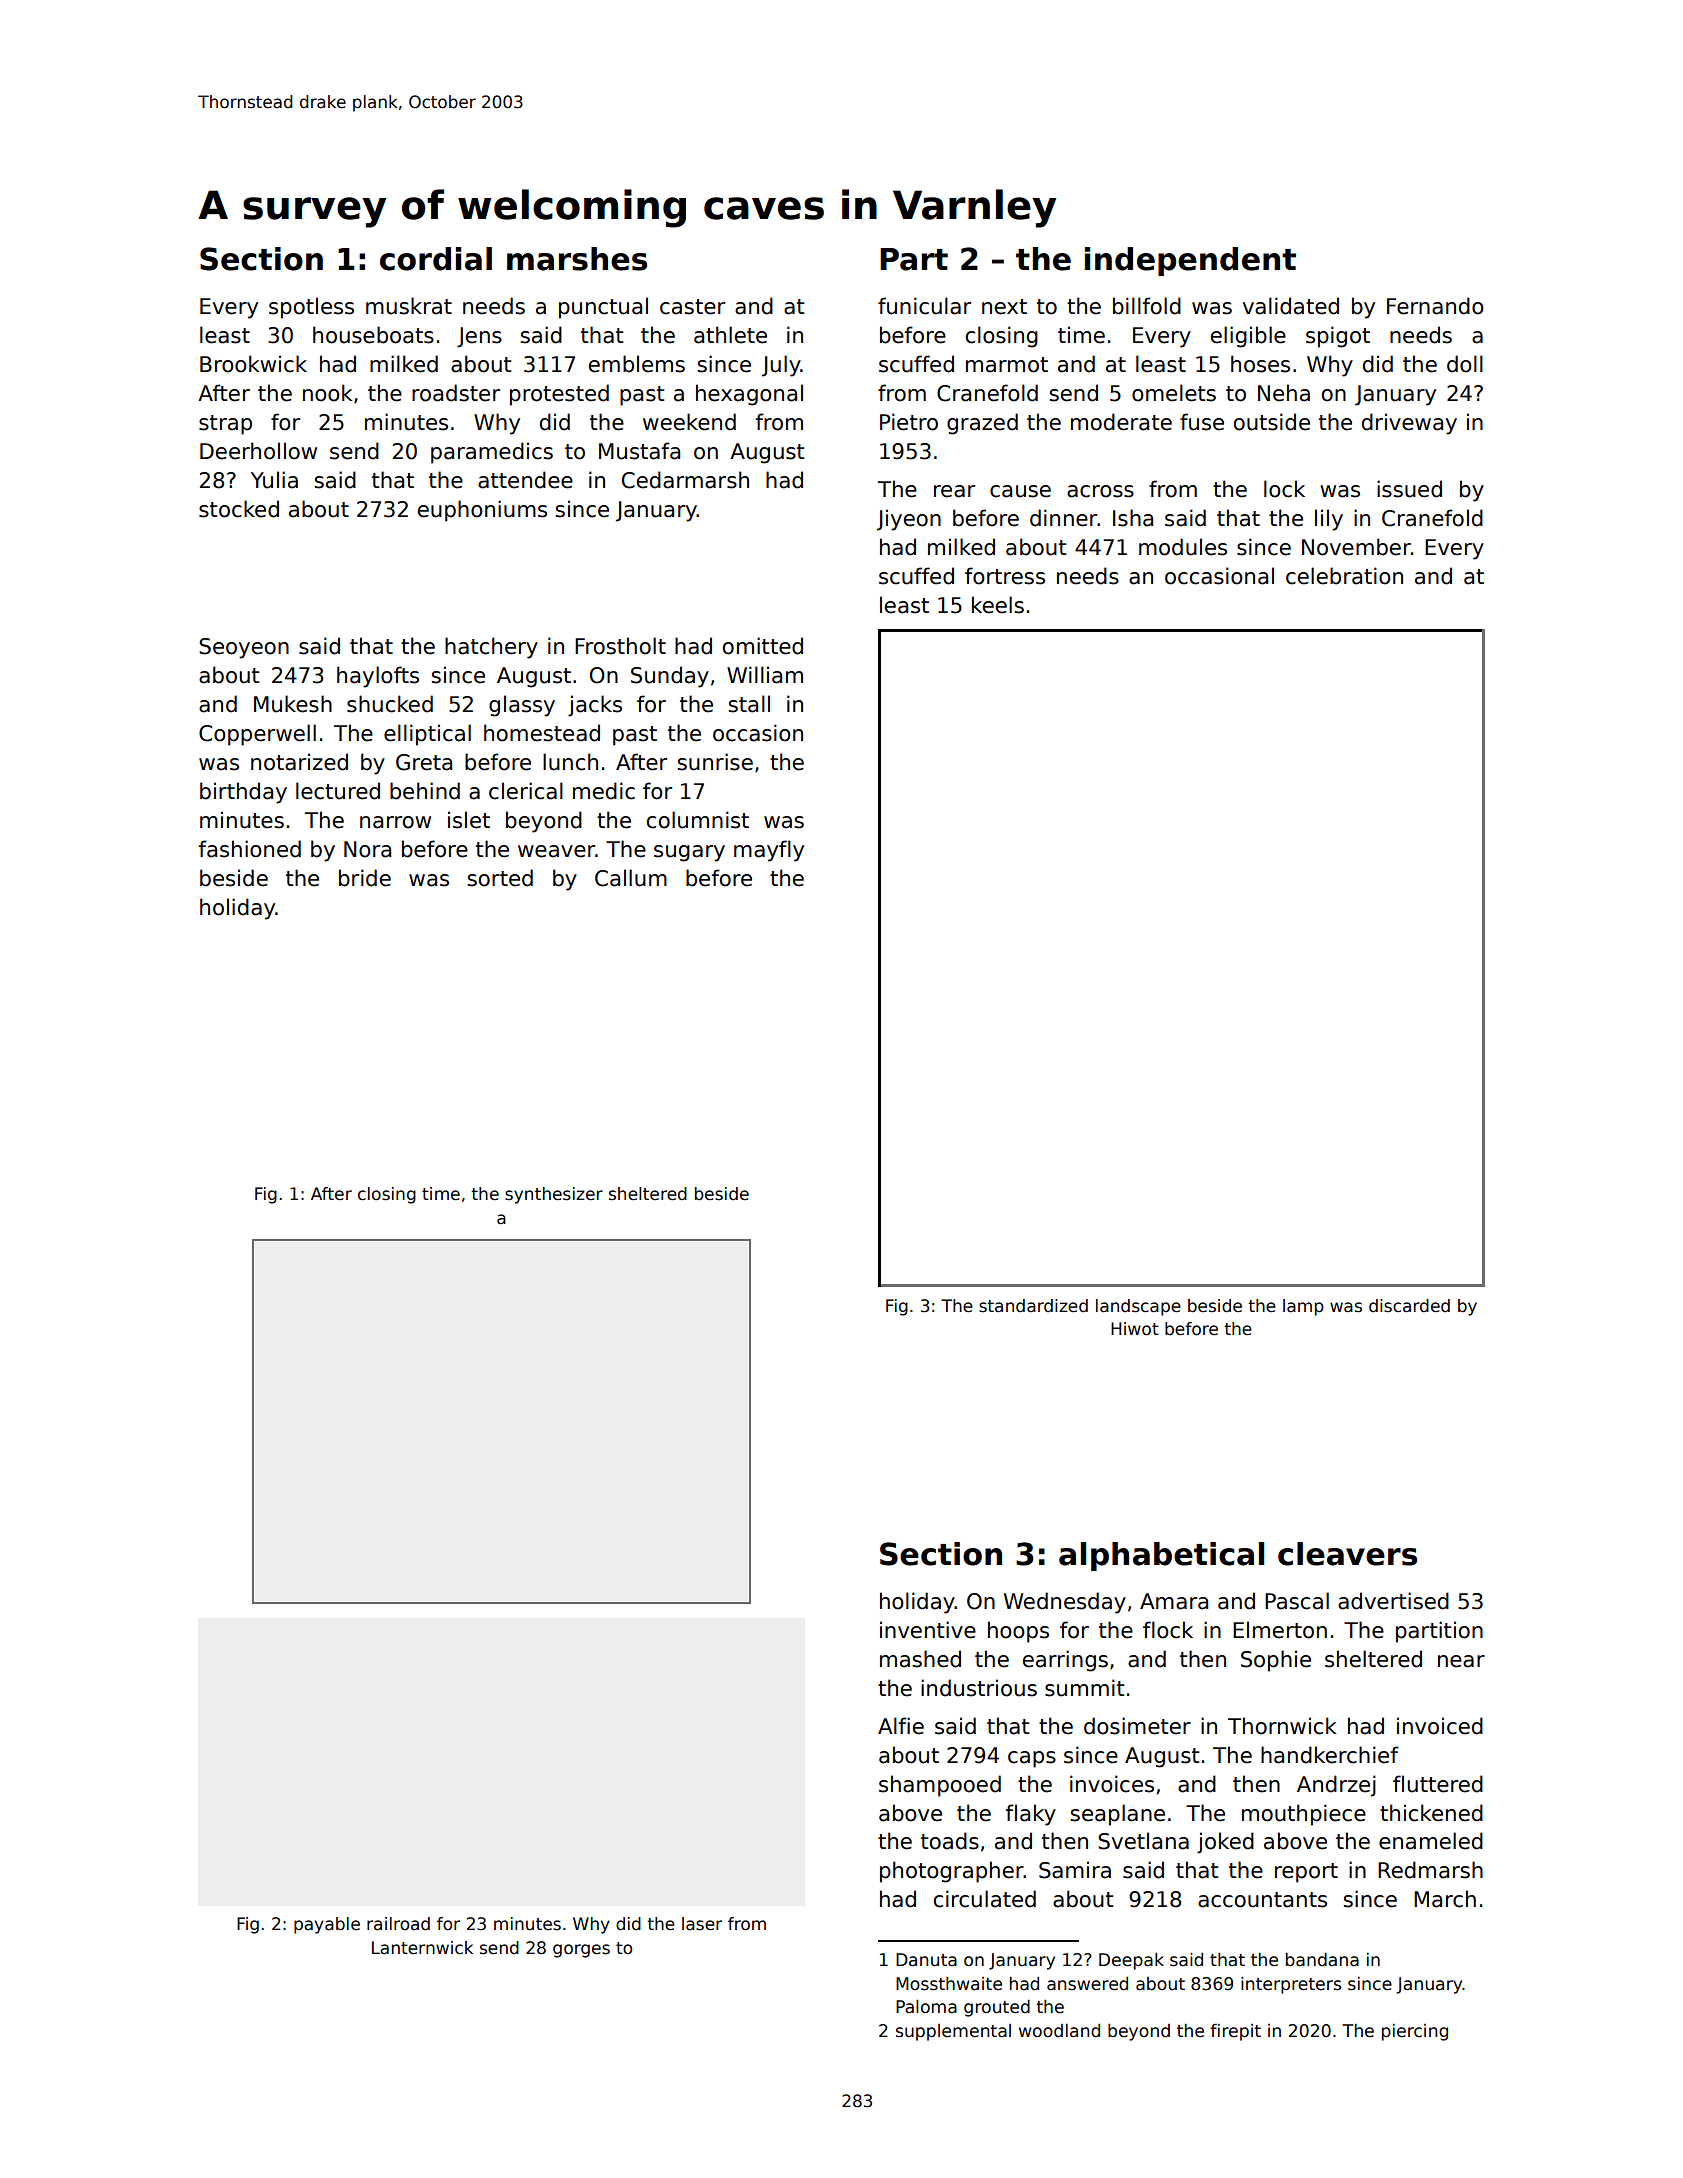 Image resolution: width=1683 pixels, height=2178 pixels. I want to click on Sophie, so click(1276, 1661).
